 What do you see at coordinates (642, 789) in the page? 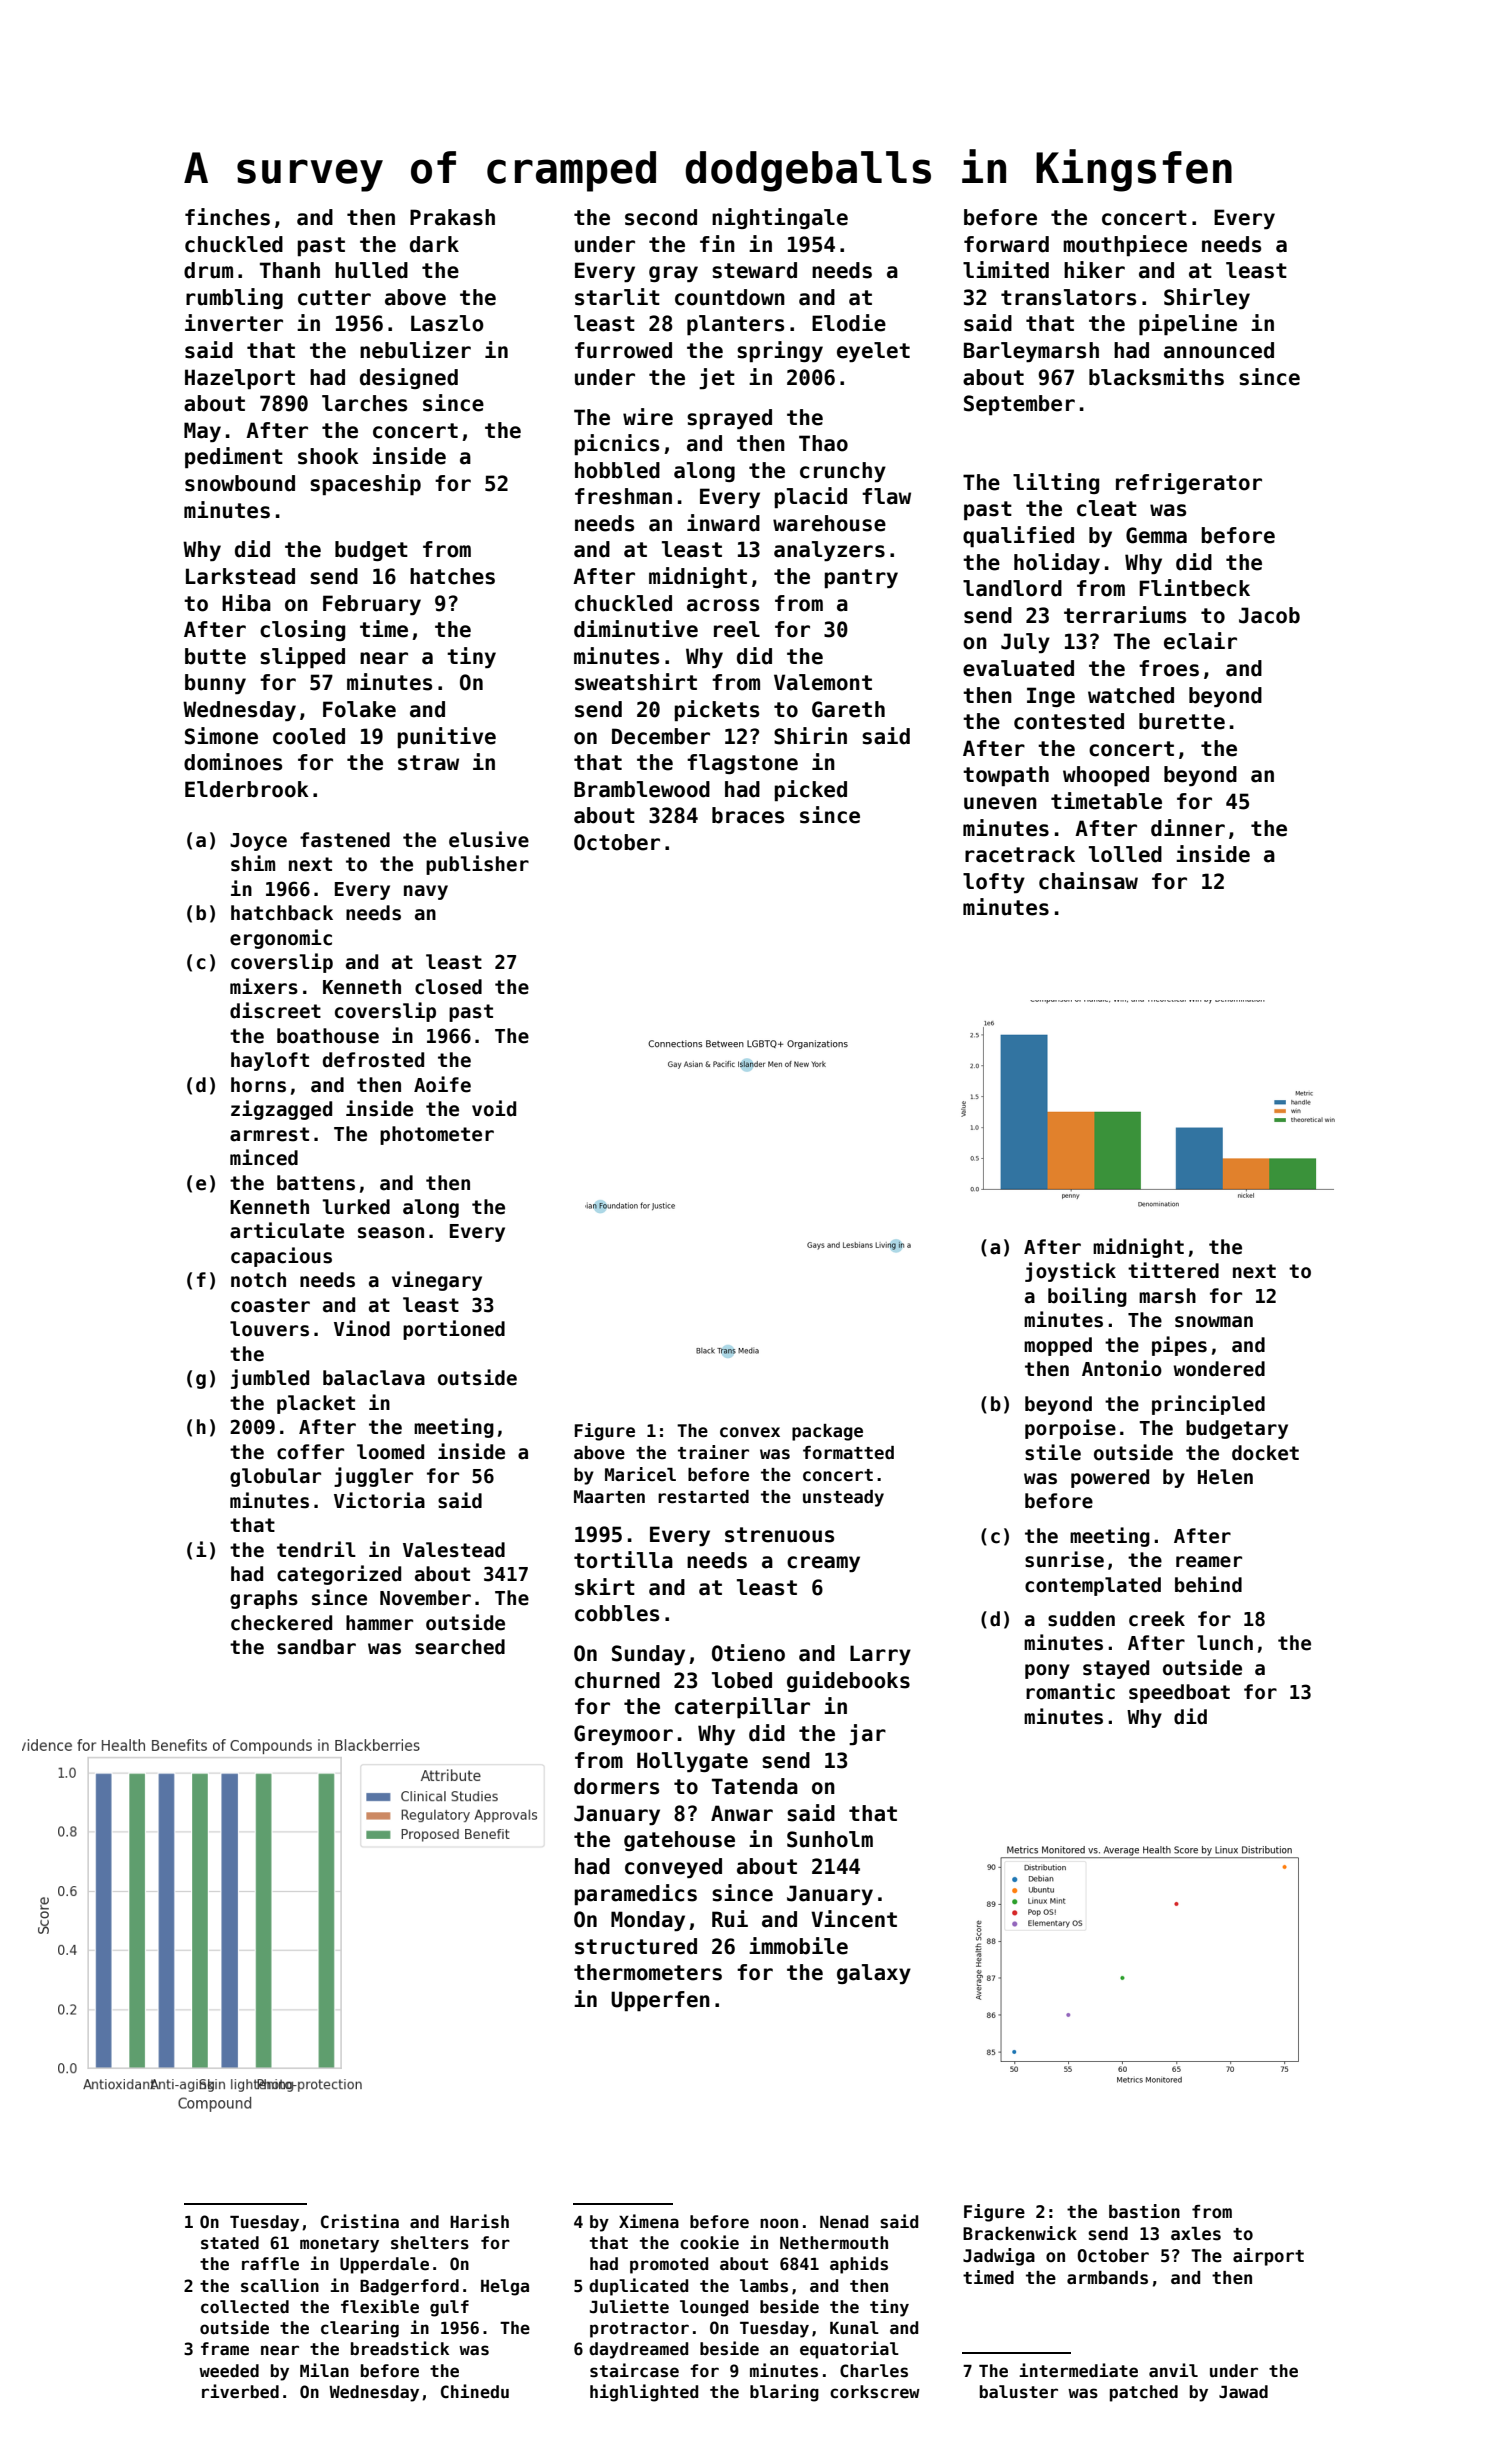
I see `Bramblewood` at bounding box center [642, 789].
